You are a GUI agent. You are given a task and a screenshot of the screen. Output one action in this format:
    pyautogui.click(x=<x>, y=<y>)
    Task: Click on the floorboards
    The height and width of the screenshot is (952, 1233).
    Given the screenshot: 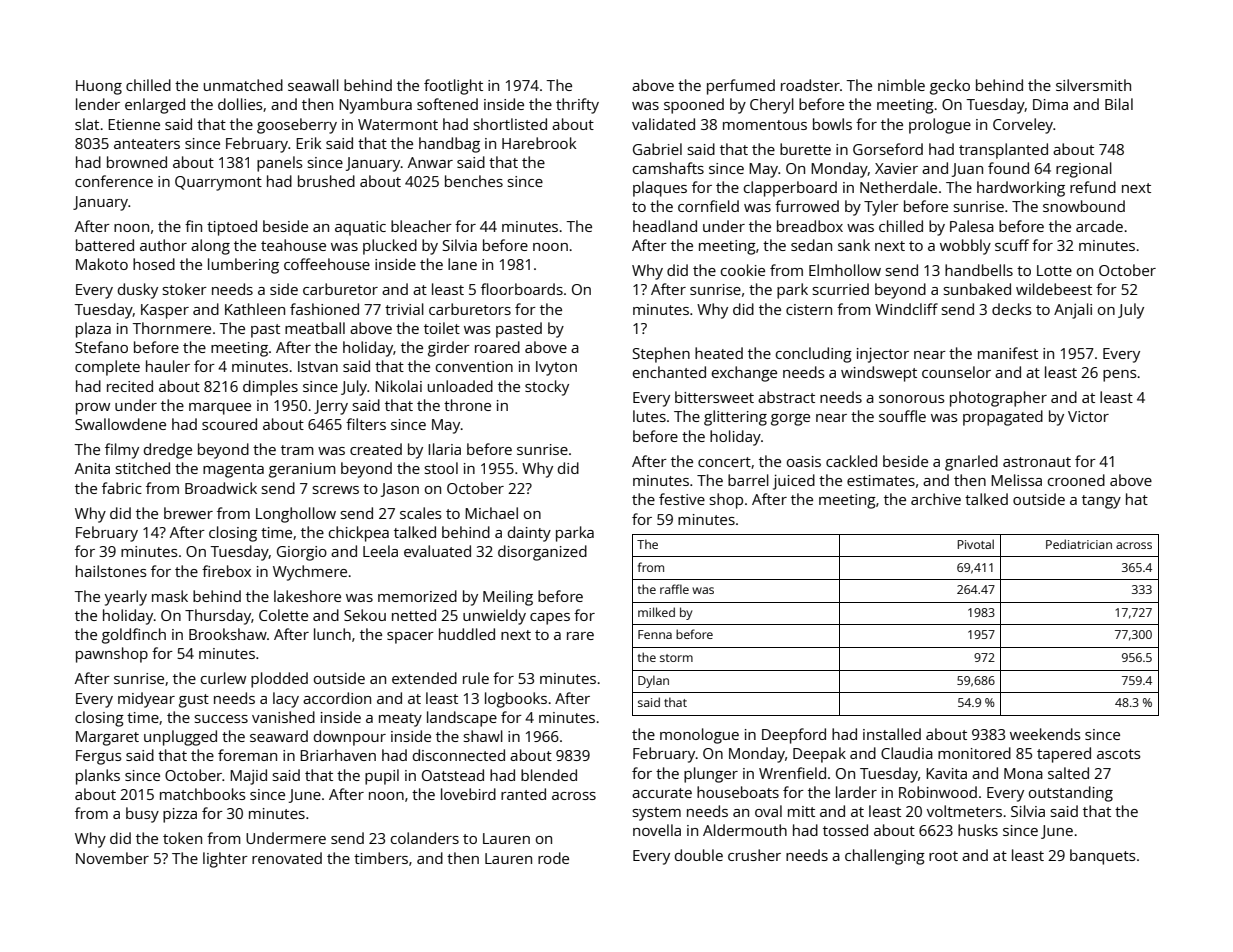 What is the action you would take?
    pyautogui.click(x=522, y=289)
